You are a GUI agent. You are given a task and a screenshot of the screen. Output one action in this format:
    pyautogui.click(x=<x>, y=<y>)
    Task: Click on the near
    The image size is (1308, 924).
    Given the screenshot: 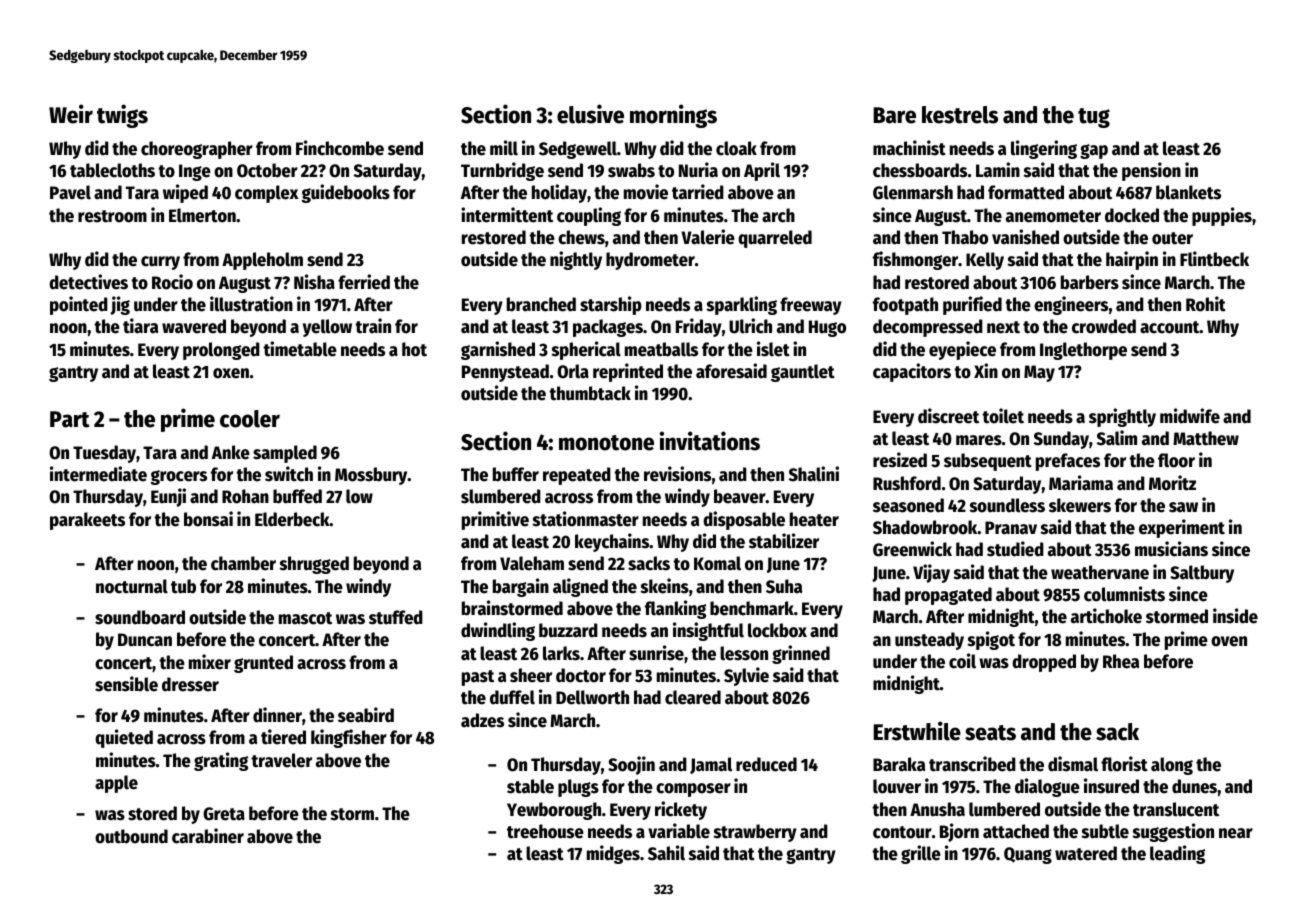 What is the action you would take?
    pyautogui.click(x=1236, y=833)
